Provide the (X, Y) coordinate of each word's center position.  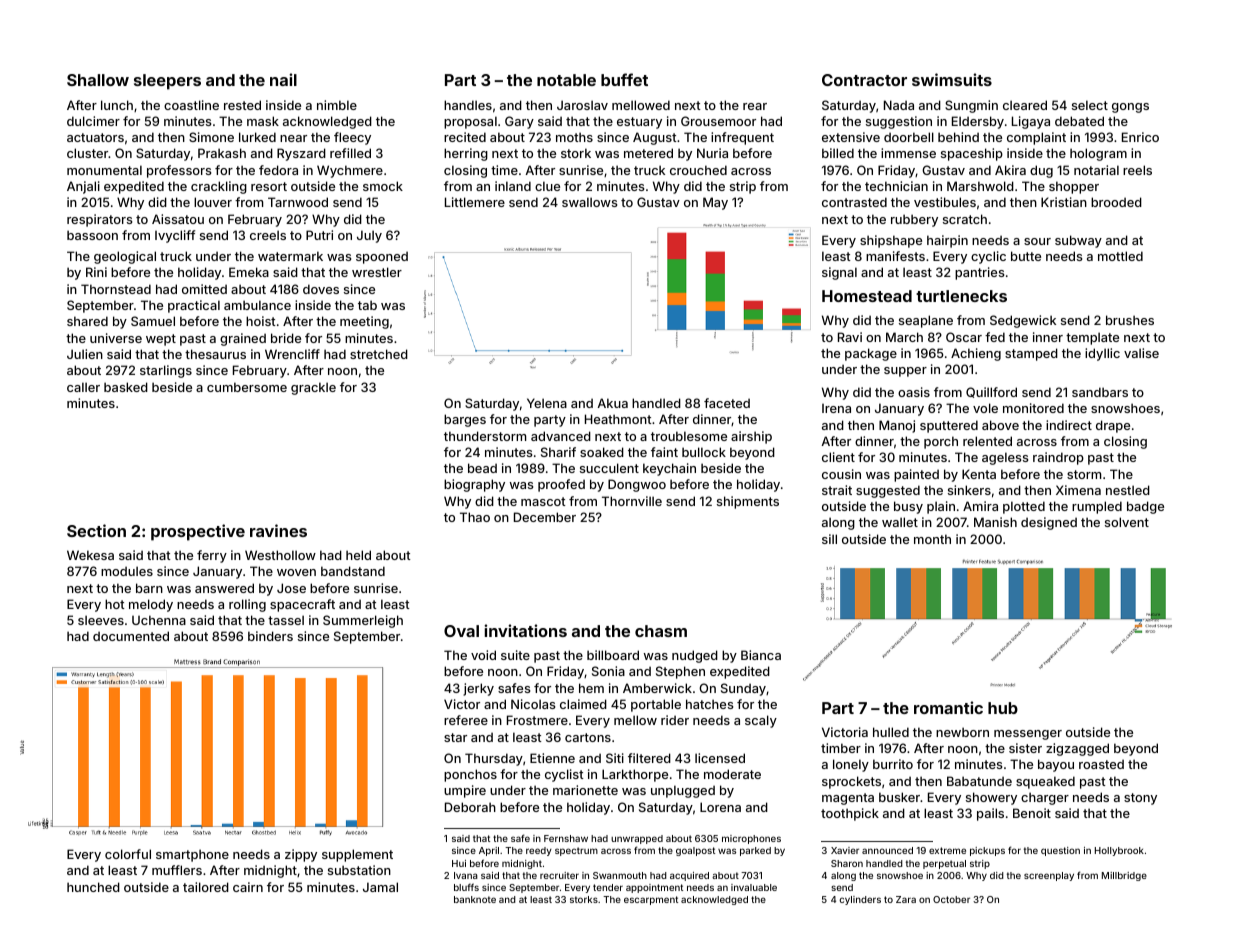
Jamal (380, 887)
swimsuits (952, 79)
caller (83, 387)
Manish (995, 522)
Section (96, 530)
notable (566, 80)
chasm (661, 631)
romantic (948, 707)
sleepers (167, 82)
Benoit (1032, 813)
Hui (459, 863)
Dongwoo (637, 485)
